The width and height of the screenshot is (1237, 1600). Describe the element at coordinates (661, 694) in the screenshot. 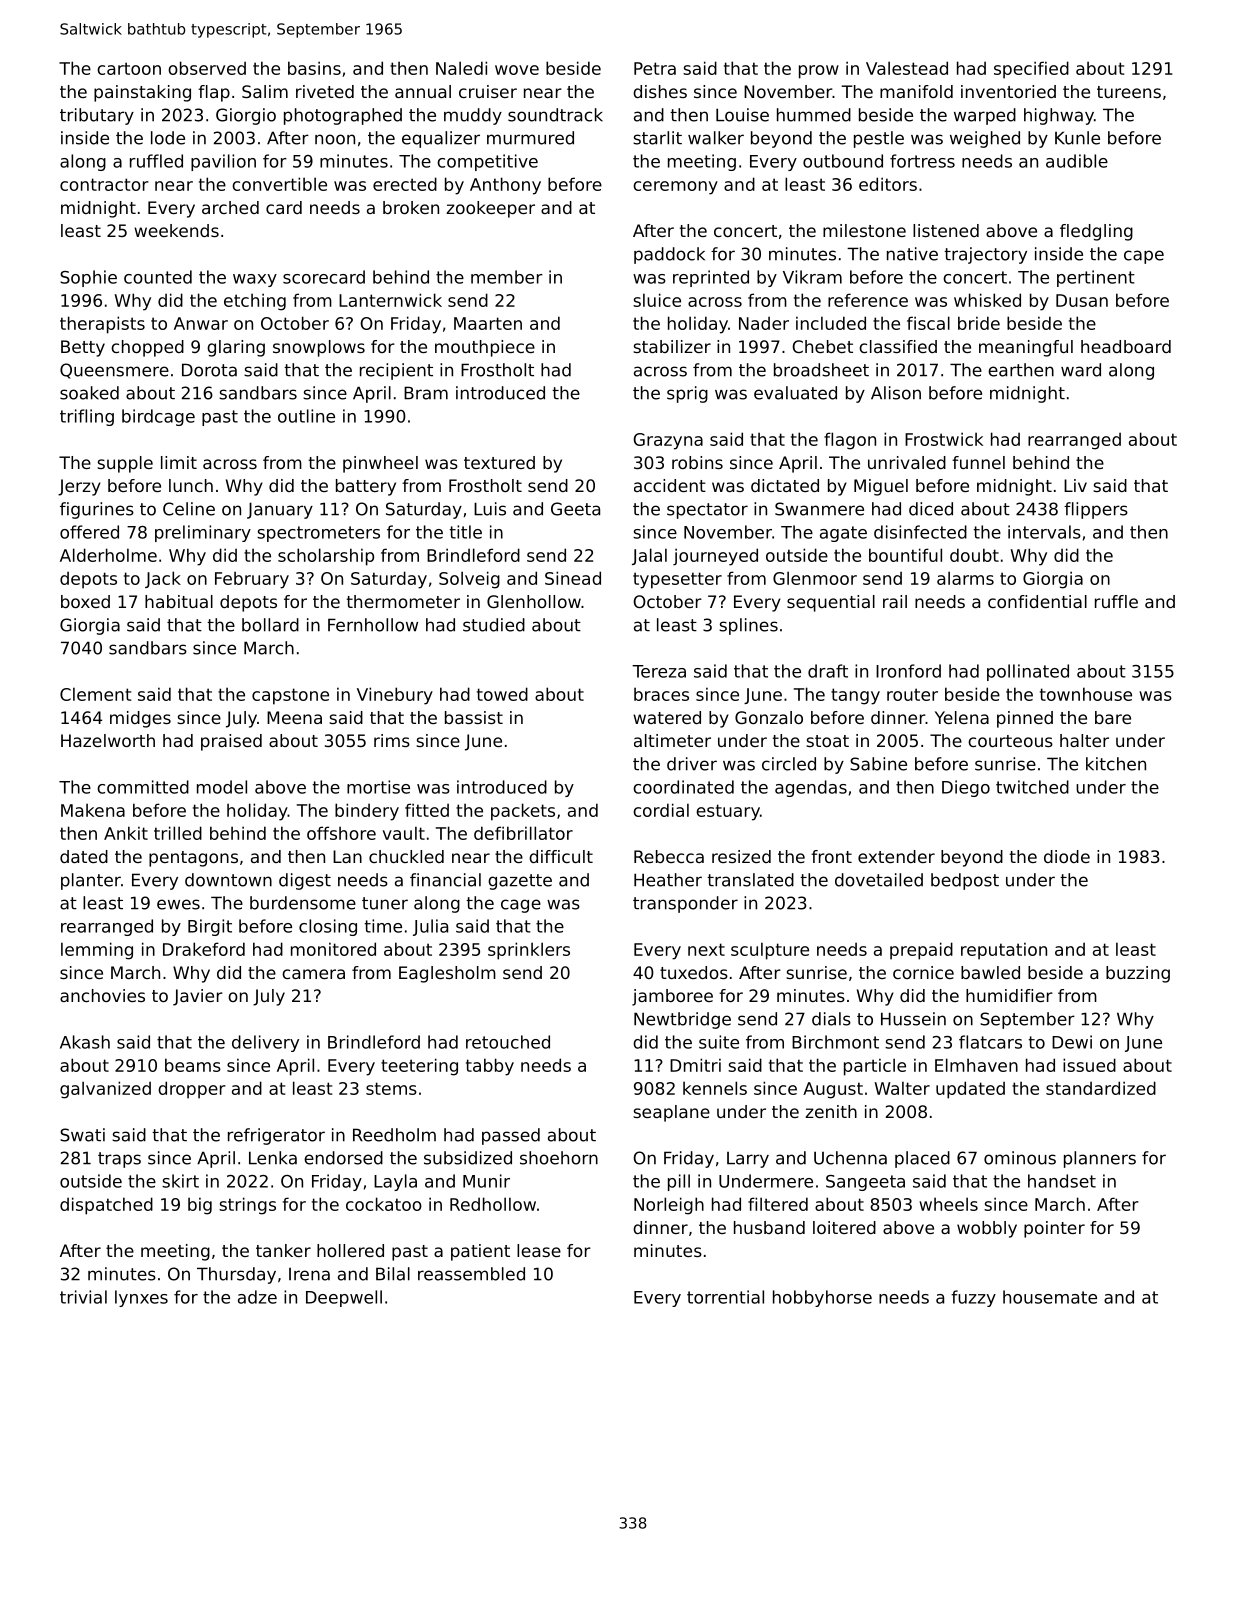

I see `braces` at that location.
